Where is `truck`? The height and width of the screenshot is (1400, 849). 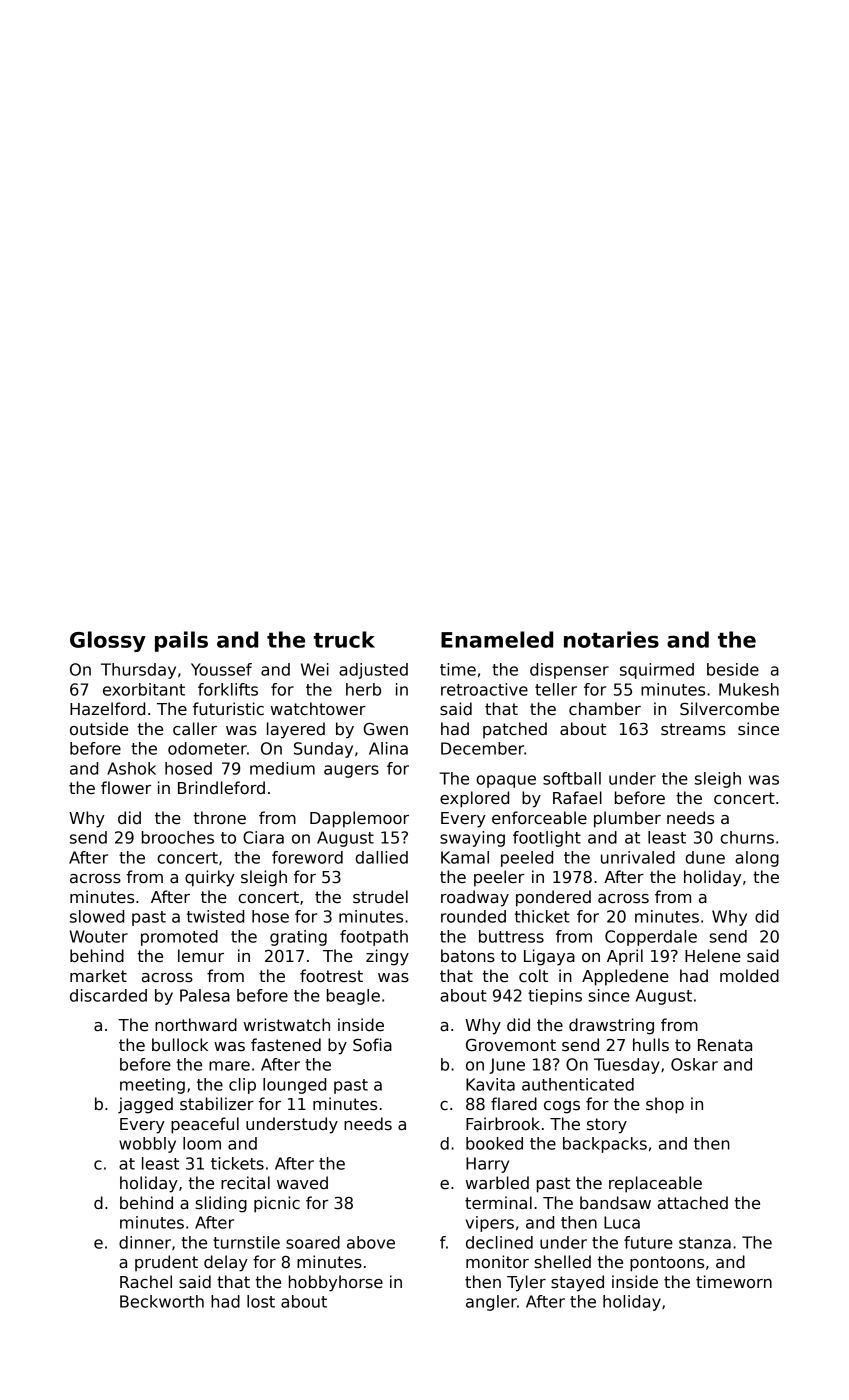 truck is located at coordinates (344, 639).
